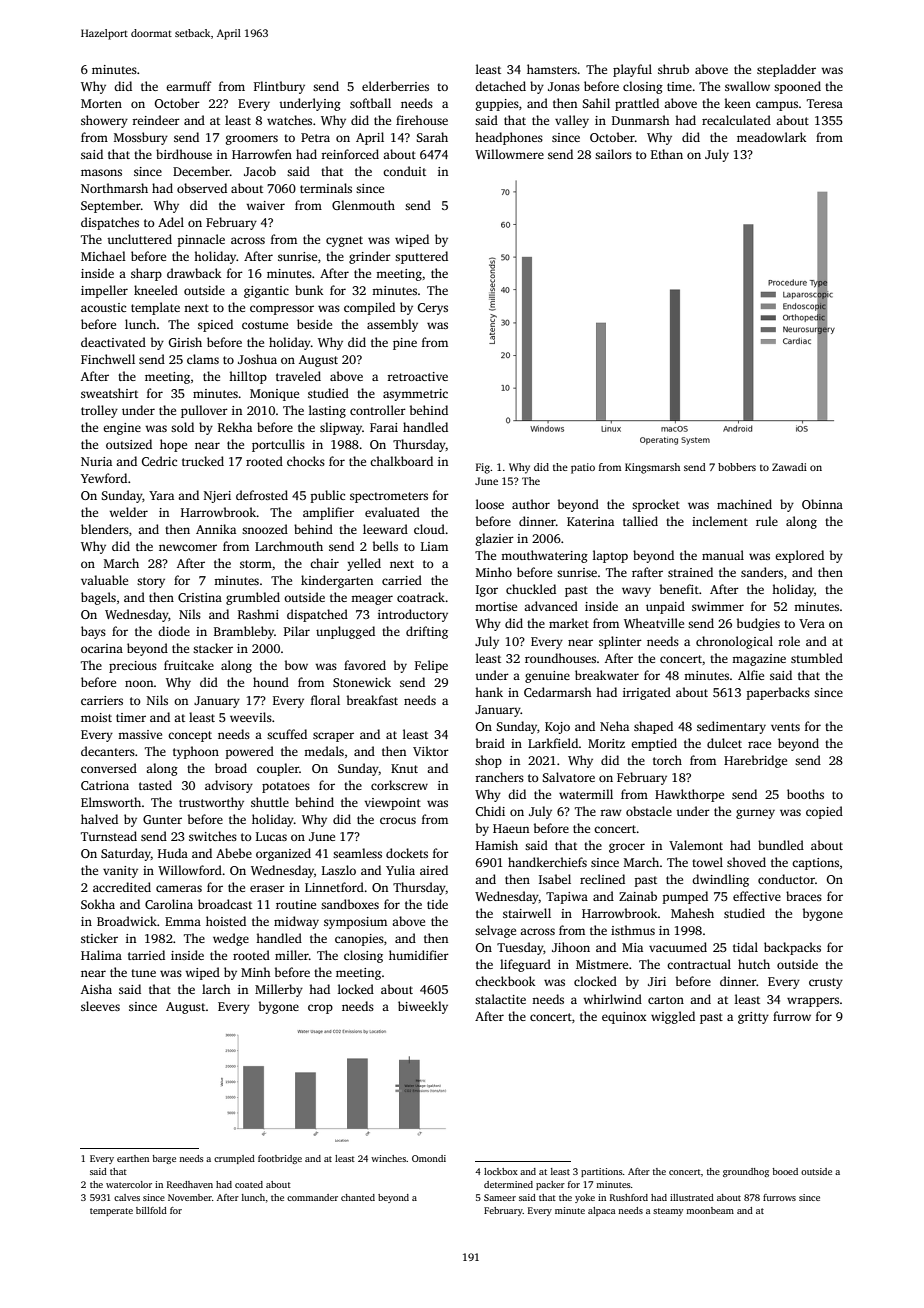 The width and height of the document is (924, 1308). Describe the element at coordinates (358, 1197) in the document. I see `chanted` at that location.
